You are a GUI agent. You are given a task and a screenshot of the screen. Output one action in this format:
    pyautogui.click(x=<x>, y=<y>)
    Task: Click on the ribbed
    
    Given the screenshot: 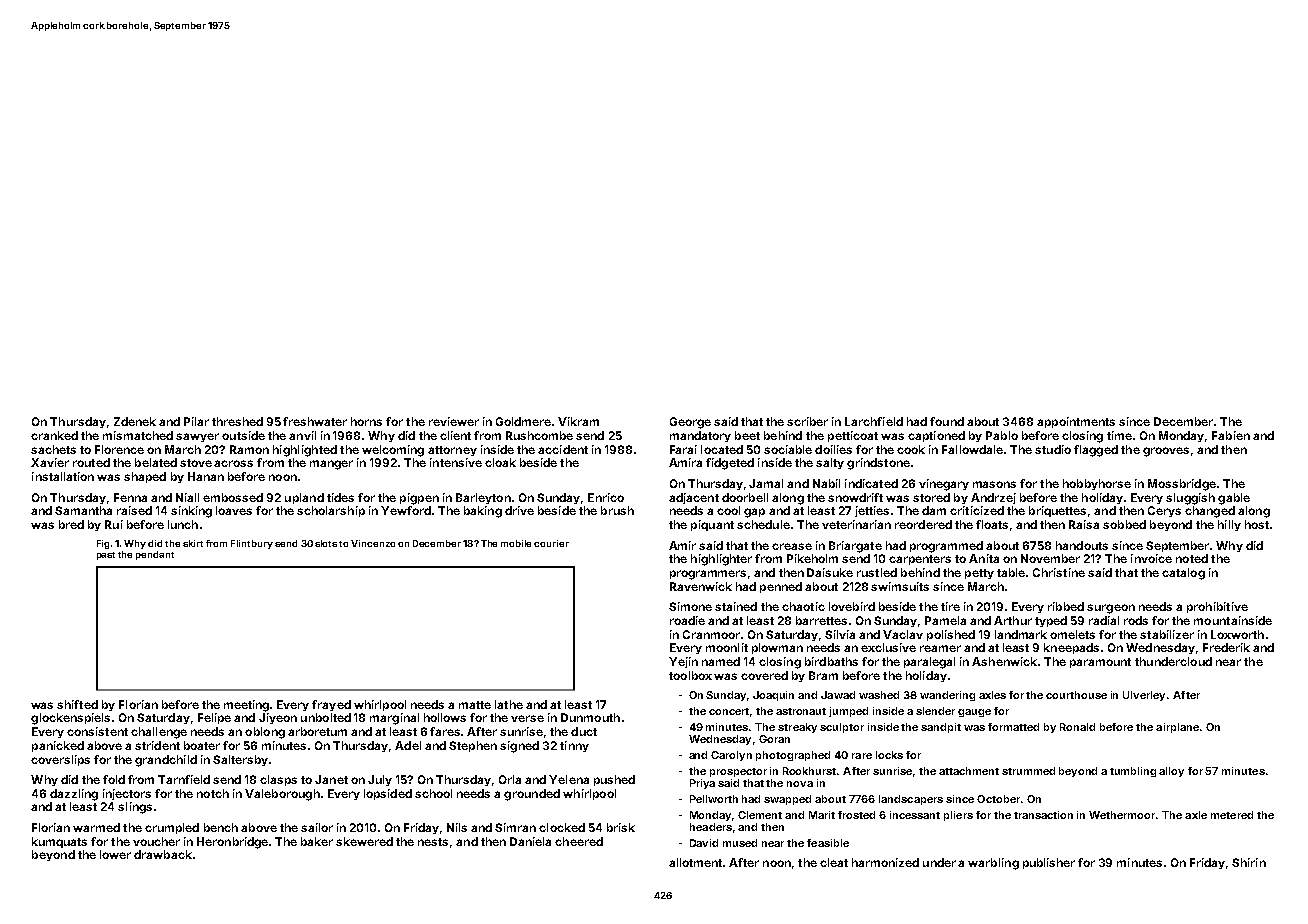 What is the action you would take?
    pyautogui.click(x=1066, y=606)
